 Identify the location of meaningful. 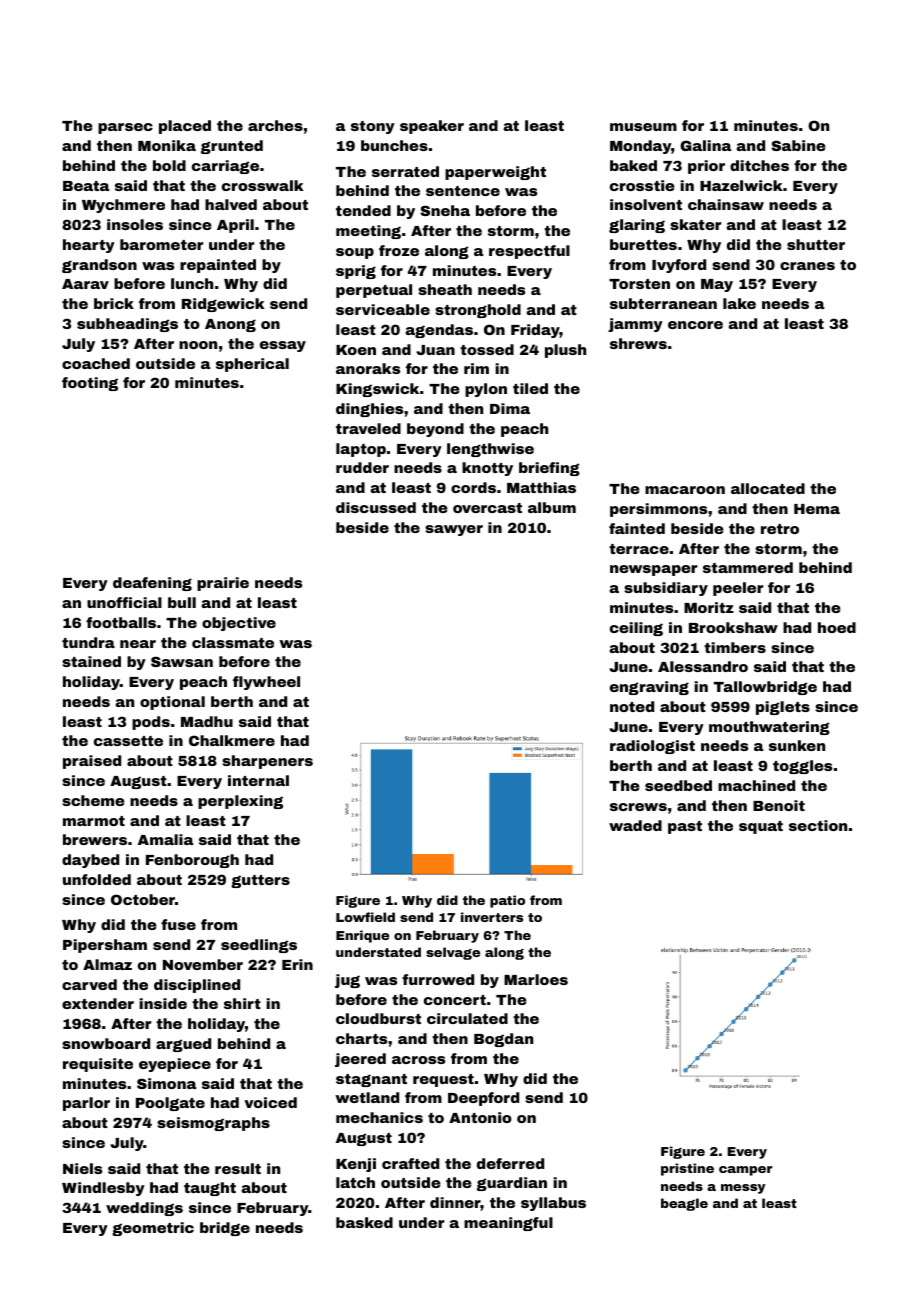
(508, 1224).
